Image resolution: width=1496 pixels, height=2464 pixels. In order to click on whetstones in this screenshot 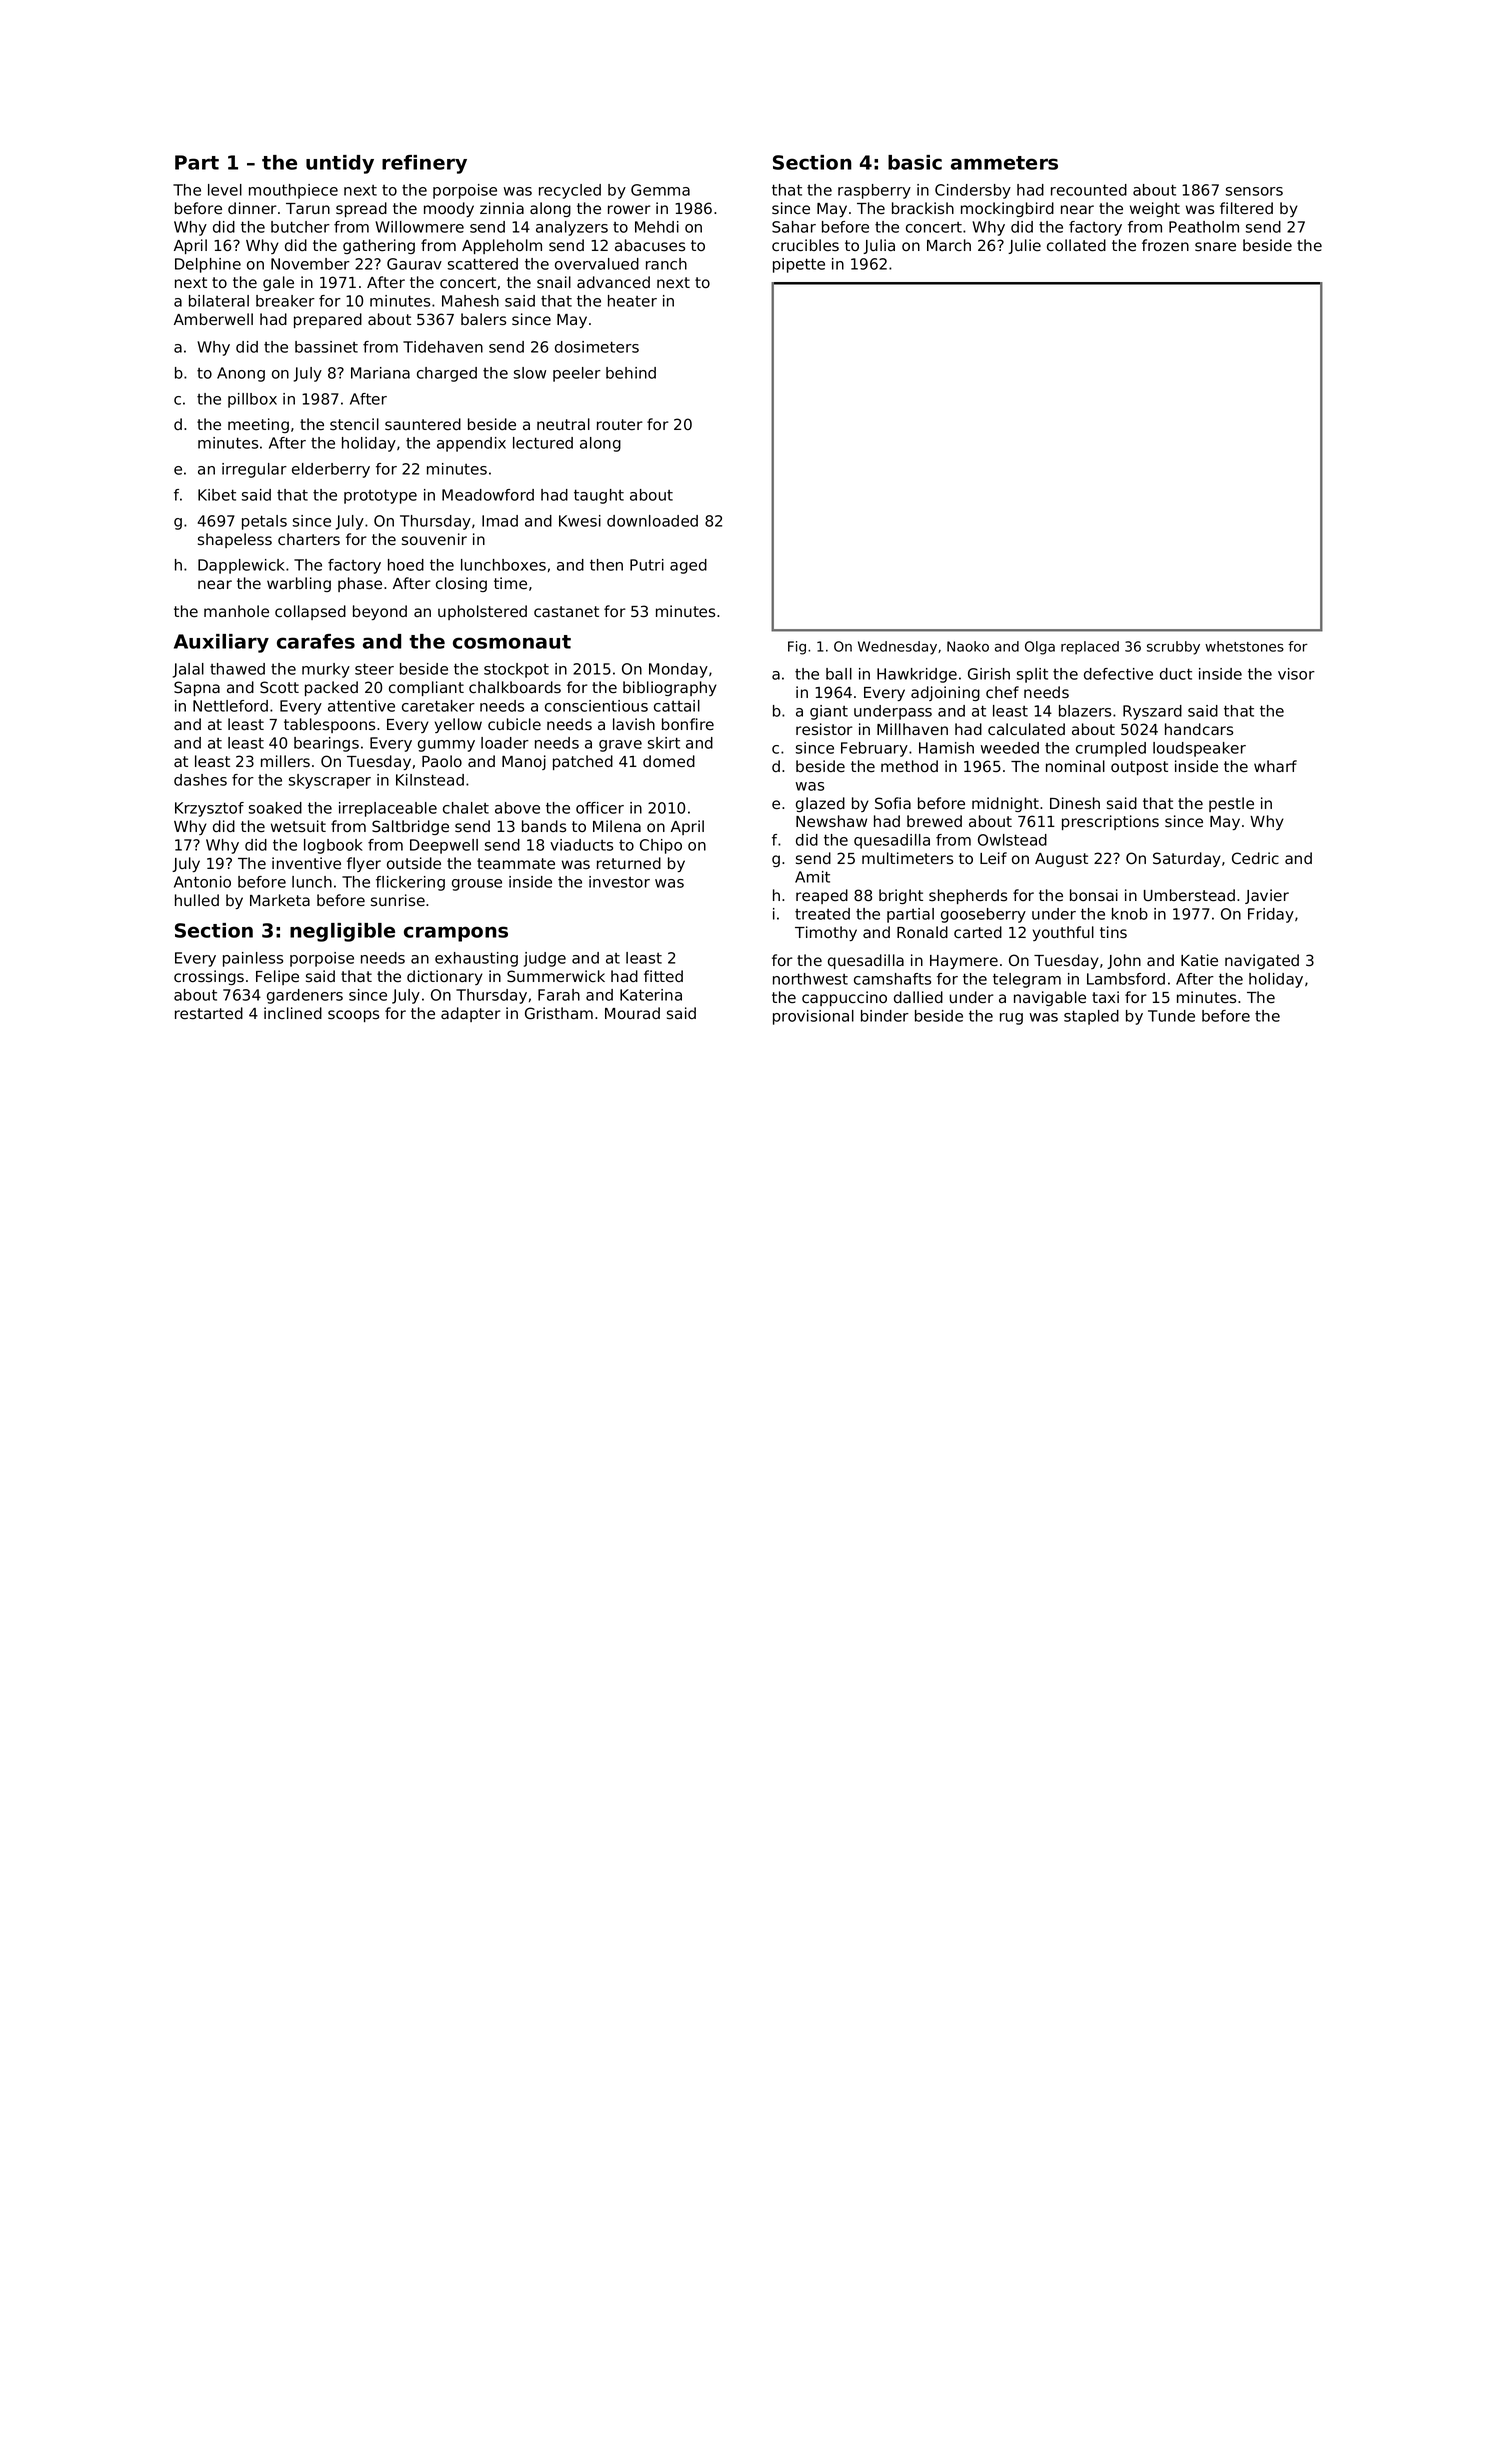, I will do `click(1244, 646)`.
